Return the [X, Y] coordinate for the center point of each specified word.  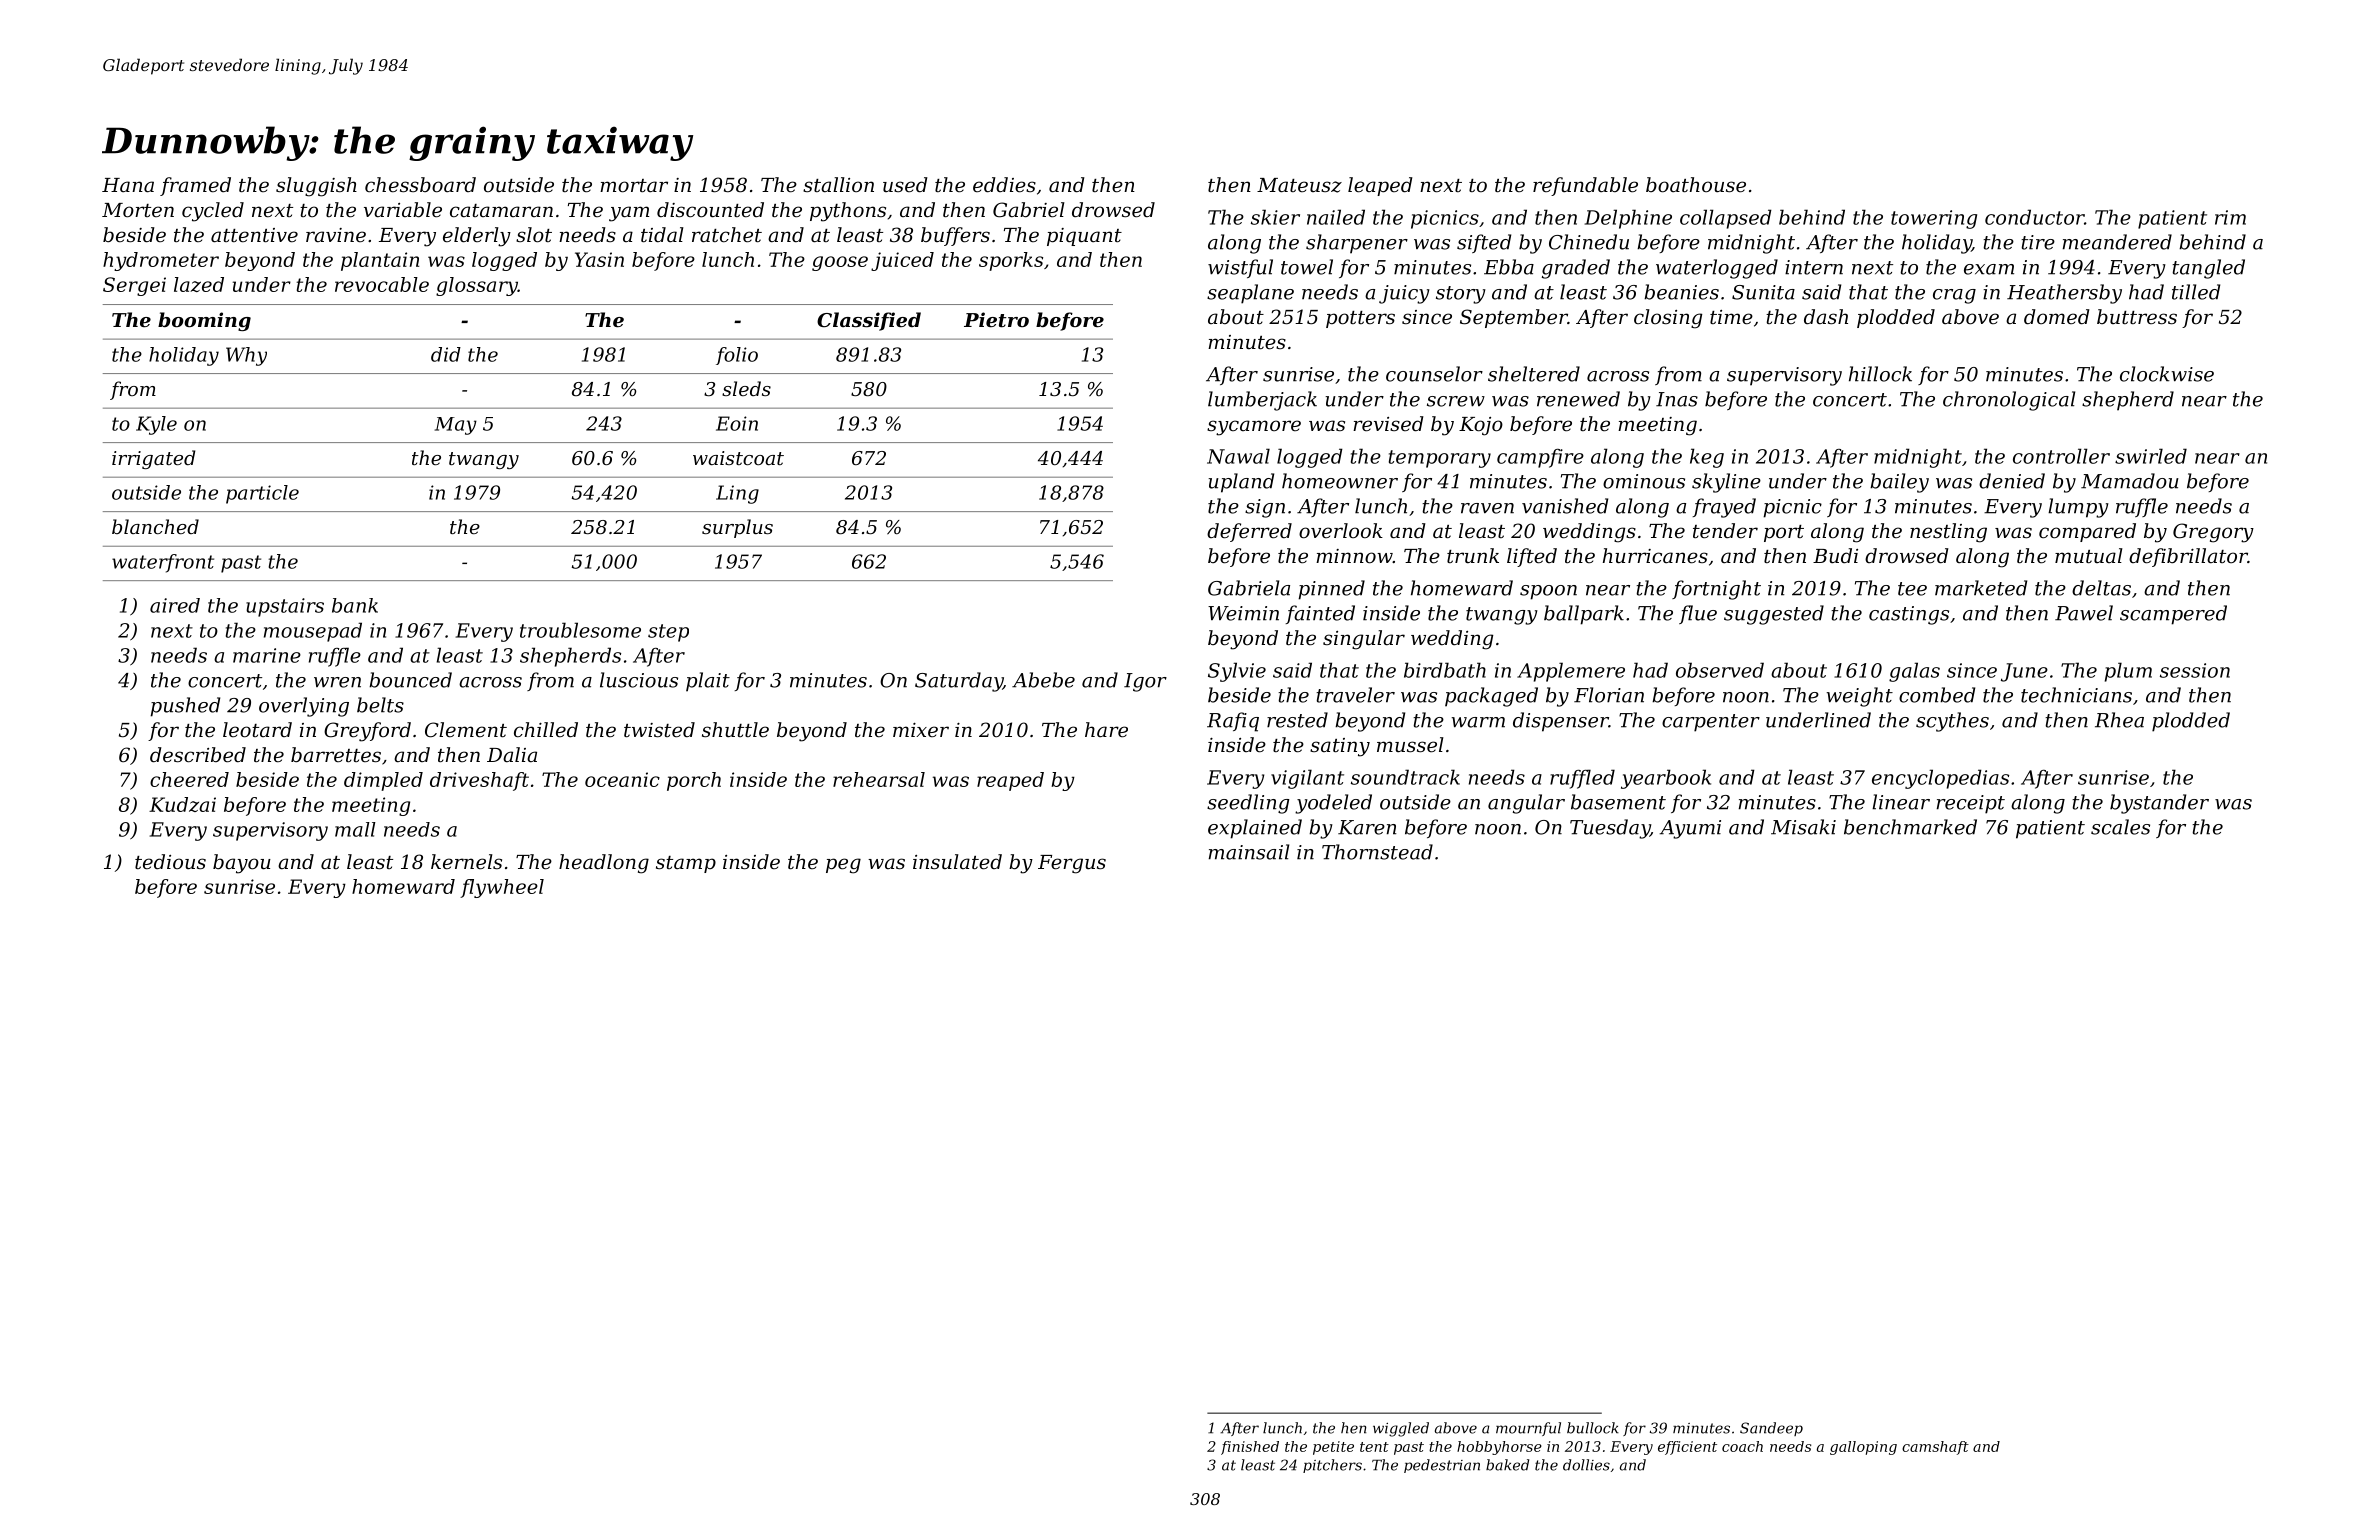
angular [1526, 804]
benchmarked [1910, 827]
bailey [1899, 483]
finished [1250, 1448]
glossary [477, 286]
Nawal [1238, 456]
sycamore [1254, 428]
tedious [170, 862]
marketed [1981, 588]
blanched [155, 526]
